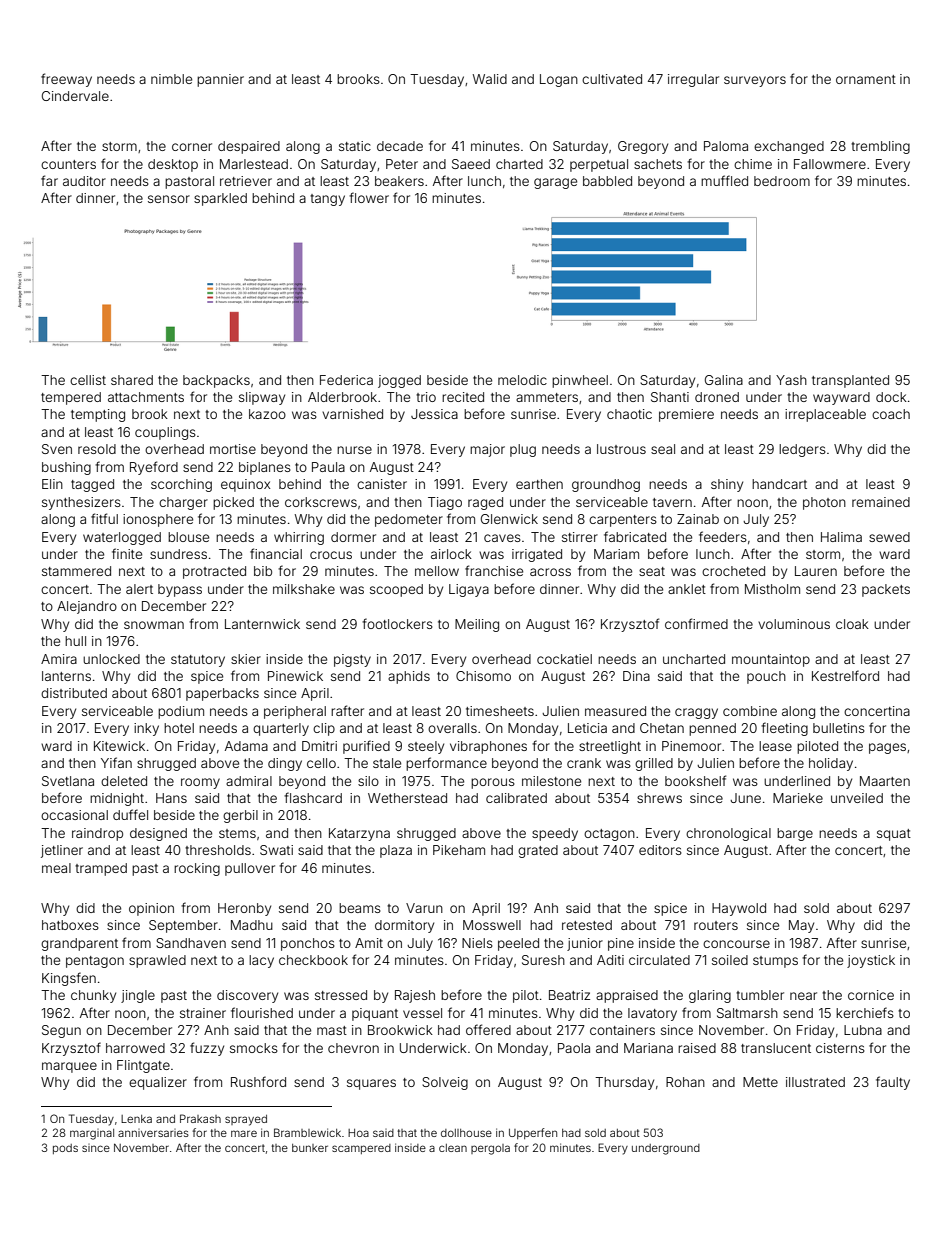 The height and width of the screenshot is (1233, 952). I want to click on attachments, so click(146, 397).
